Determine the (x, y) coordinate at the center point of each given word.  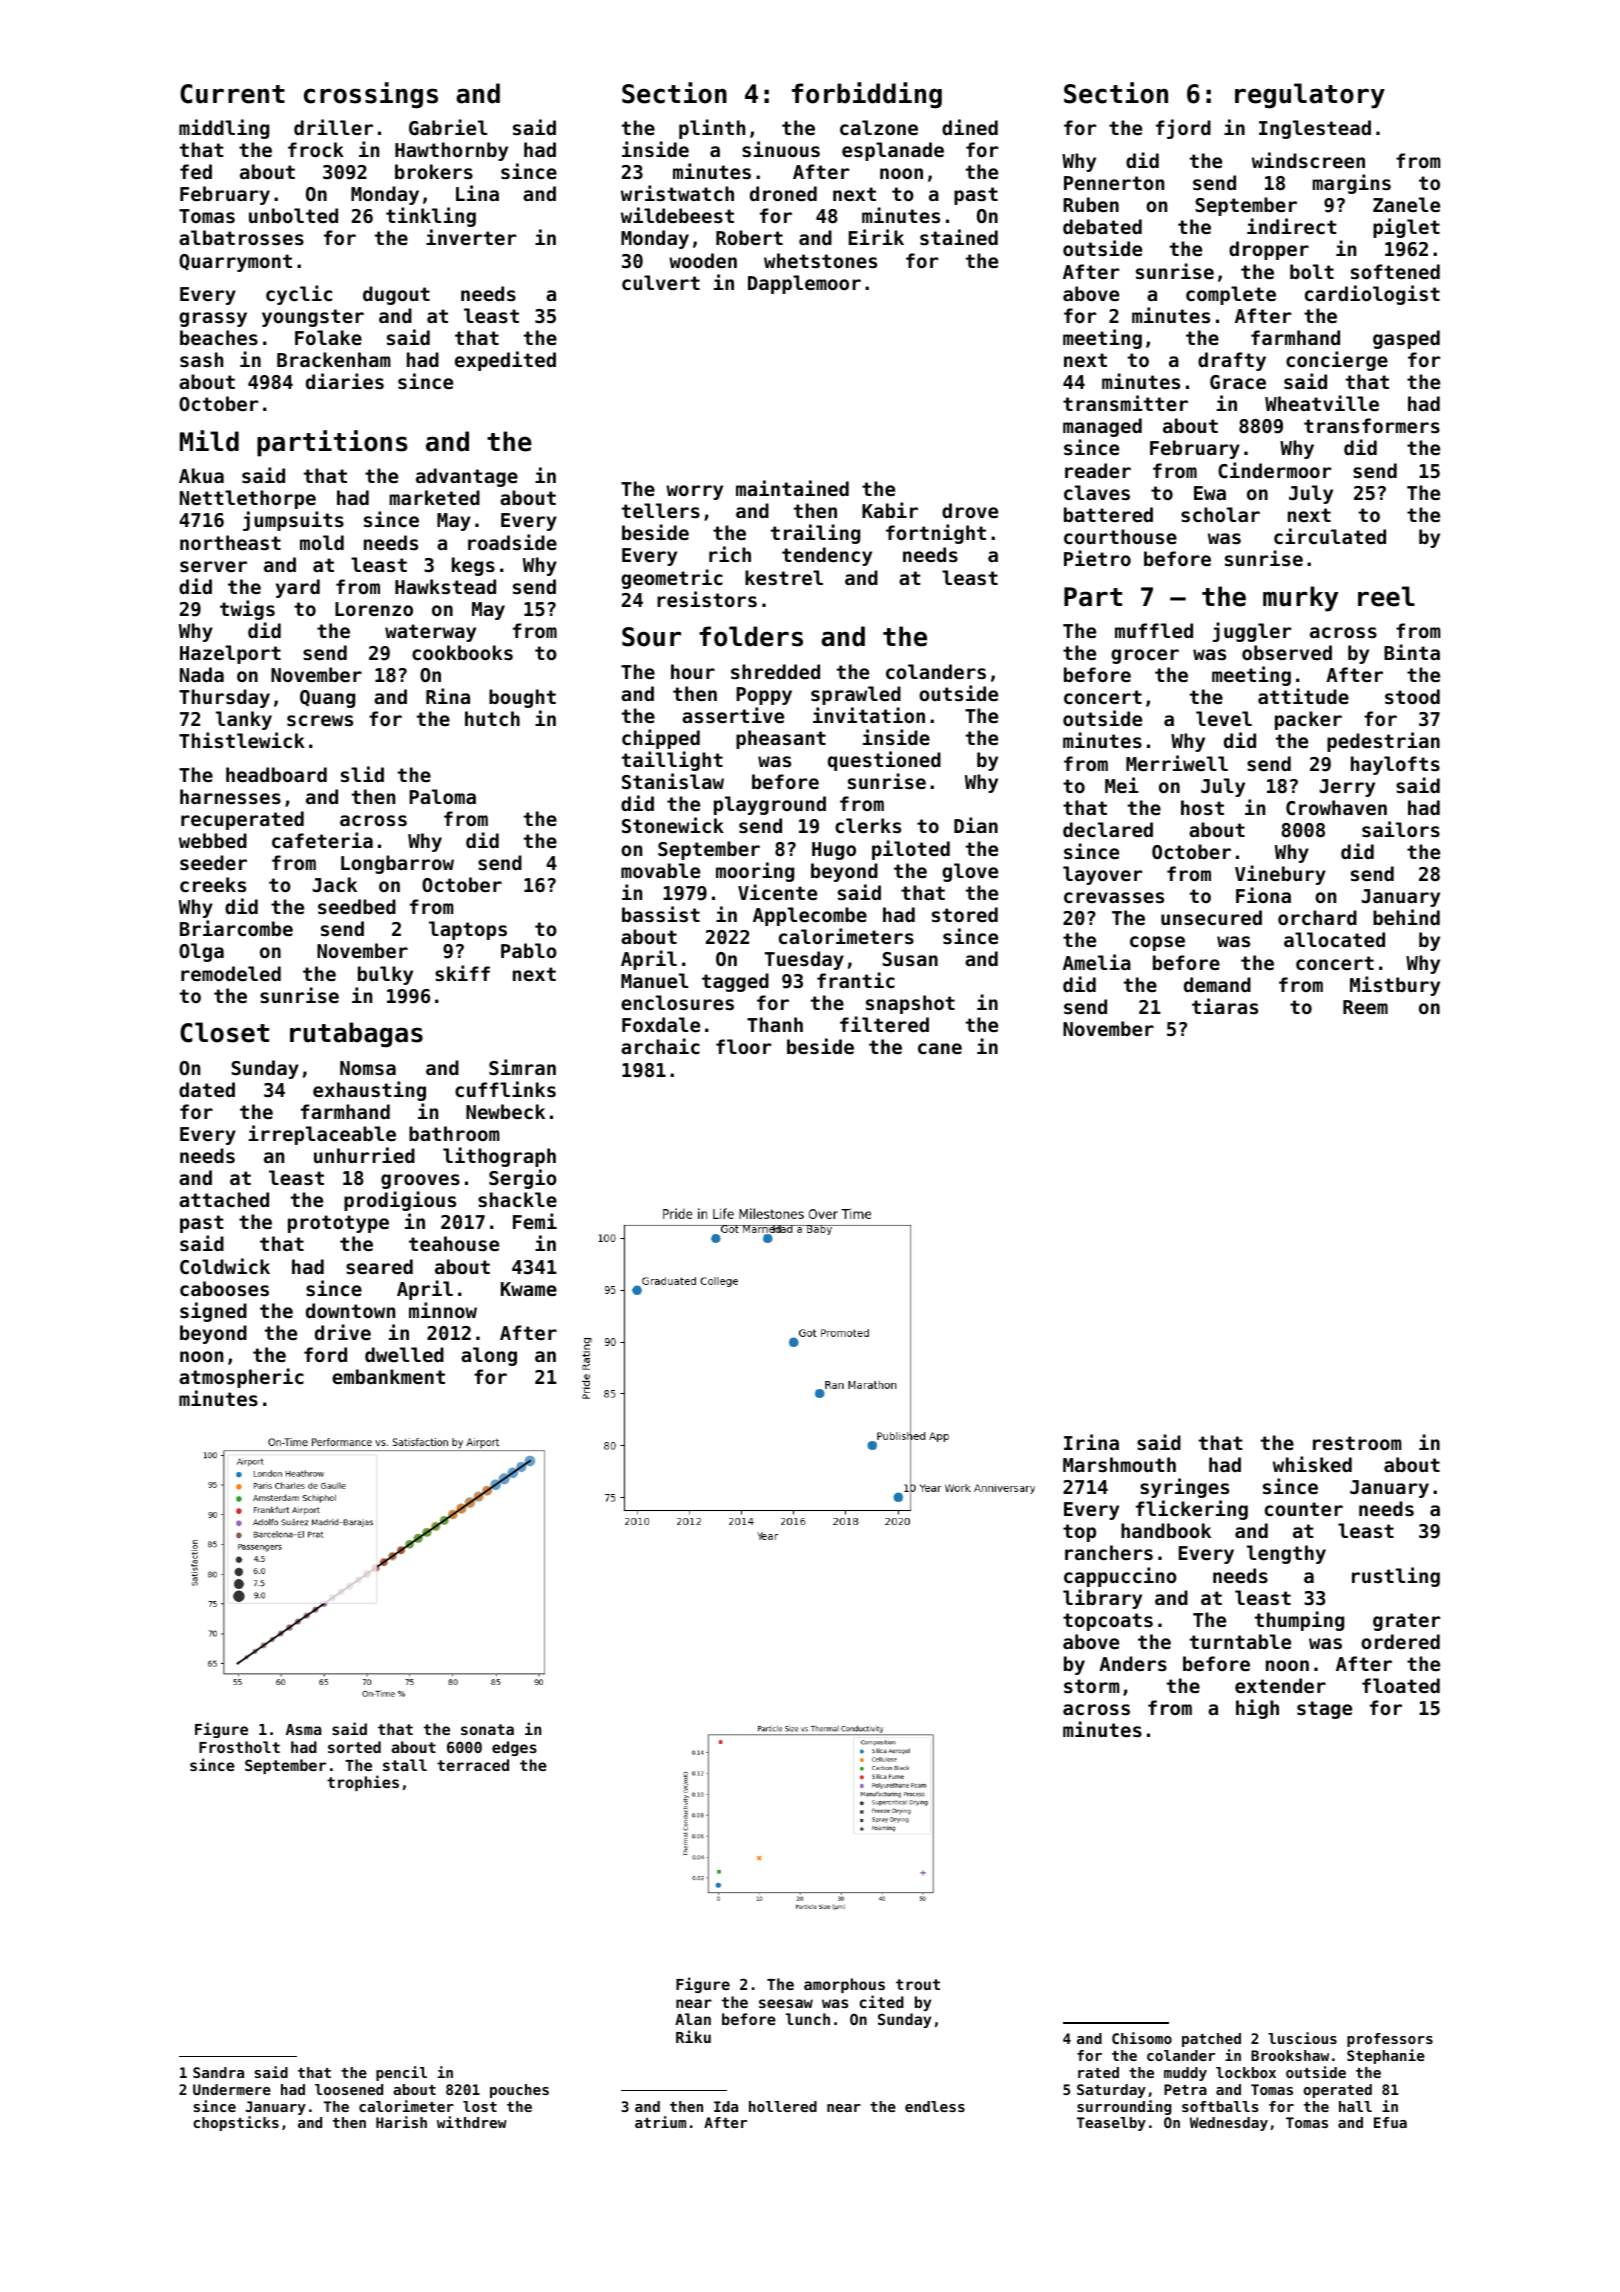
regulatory (1310, 96)
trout (918, 1984)
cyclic (299, 295)
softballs (1220, 2106)
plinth (712, 129)
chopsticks (236, 2123)
